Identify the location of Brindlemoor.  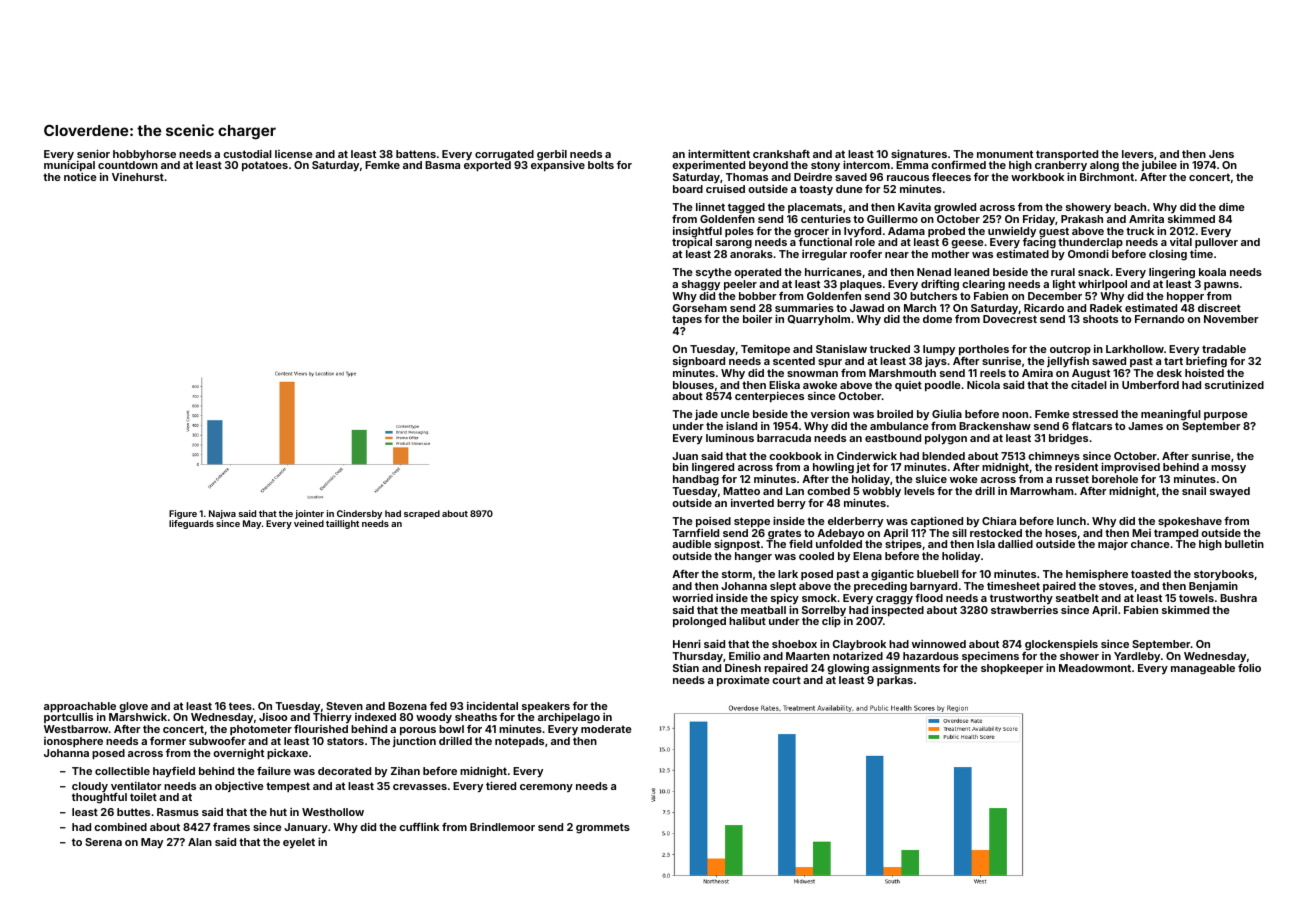
(502, 827).
